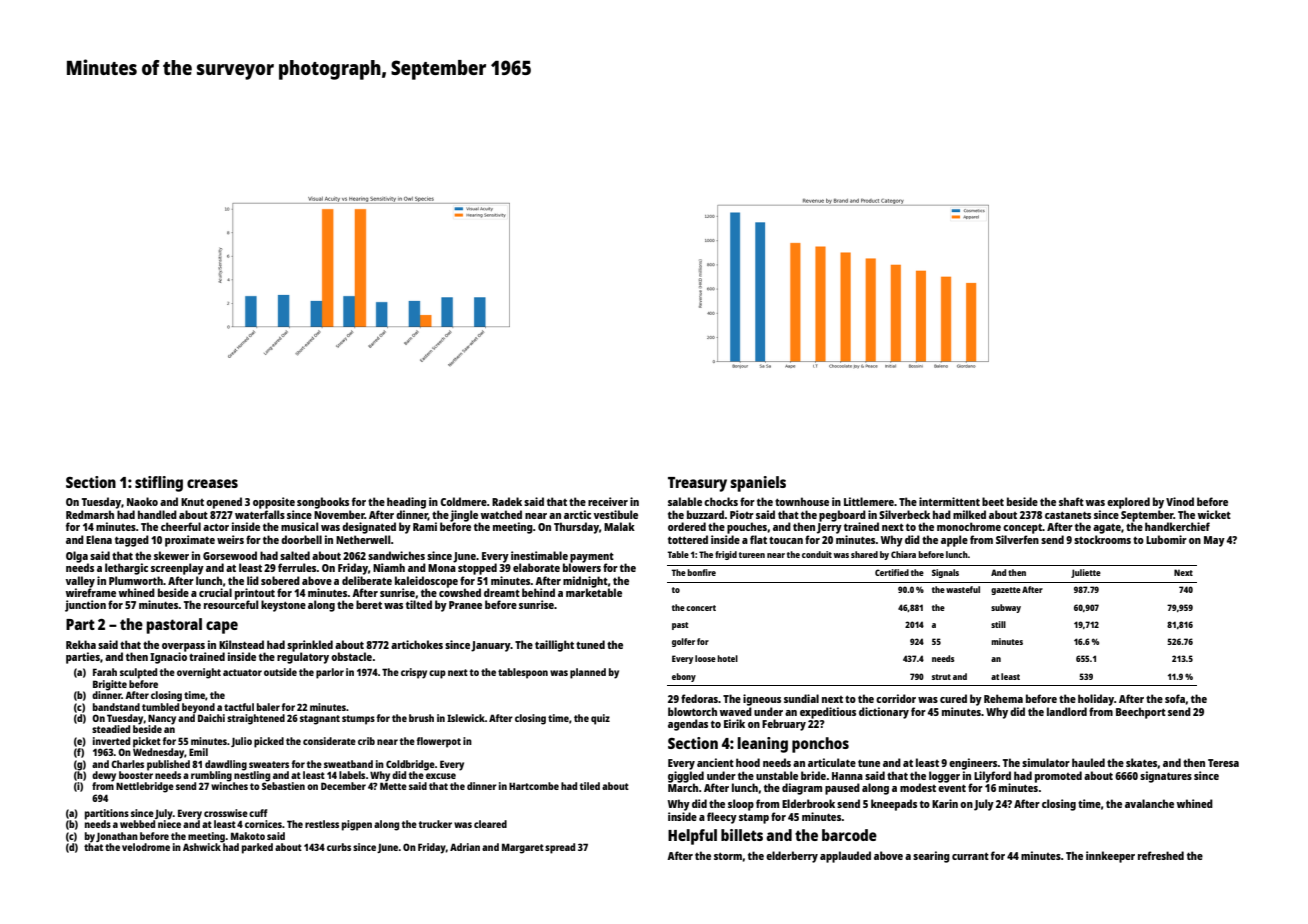 Image resolution: width=1308 pixels, height=924 pixels. Describe the element at coordinates (1180, 501) in the image. I see `Vinod` at that location.
